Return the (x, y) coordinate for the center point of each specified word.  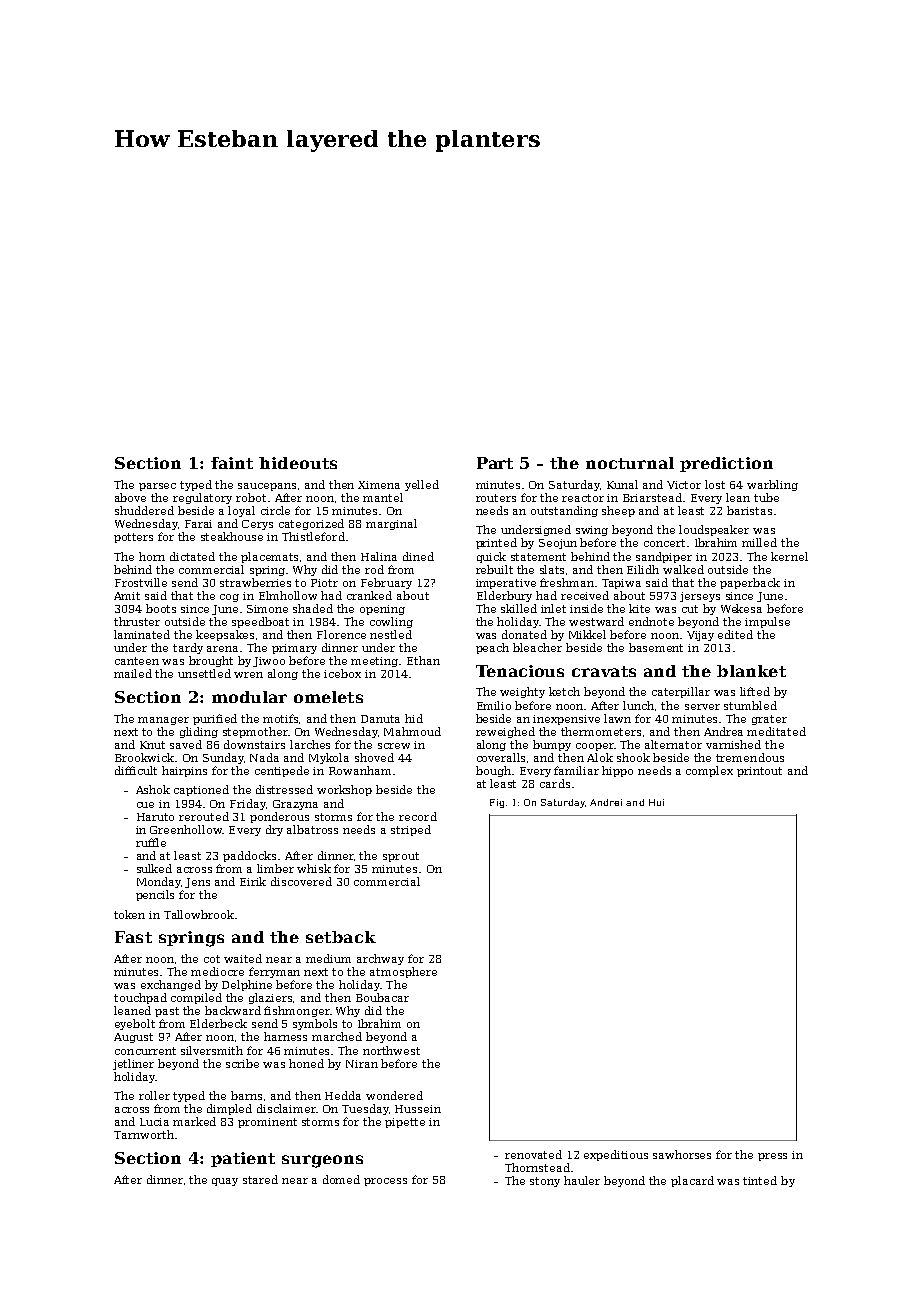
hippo (617, 771)
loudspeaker (714, 530)
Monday (159, 882)
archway (380, 959)
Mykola (329, 758)
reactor (583, 498)
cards (555, 783)
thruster (137, 621)
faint (232, 463)
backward (233, 1010)
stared (260, 1179)
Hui (656, 802)
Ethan (423, 660)
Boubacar (382, 997)
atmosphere (403, 972)
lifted (755, 691)
